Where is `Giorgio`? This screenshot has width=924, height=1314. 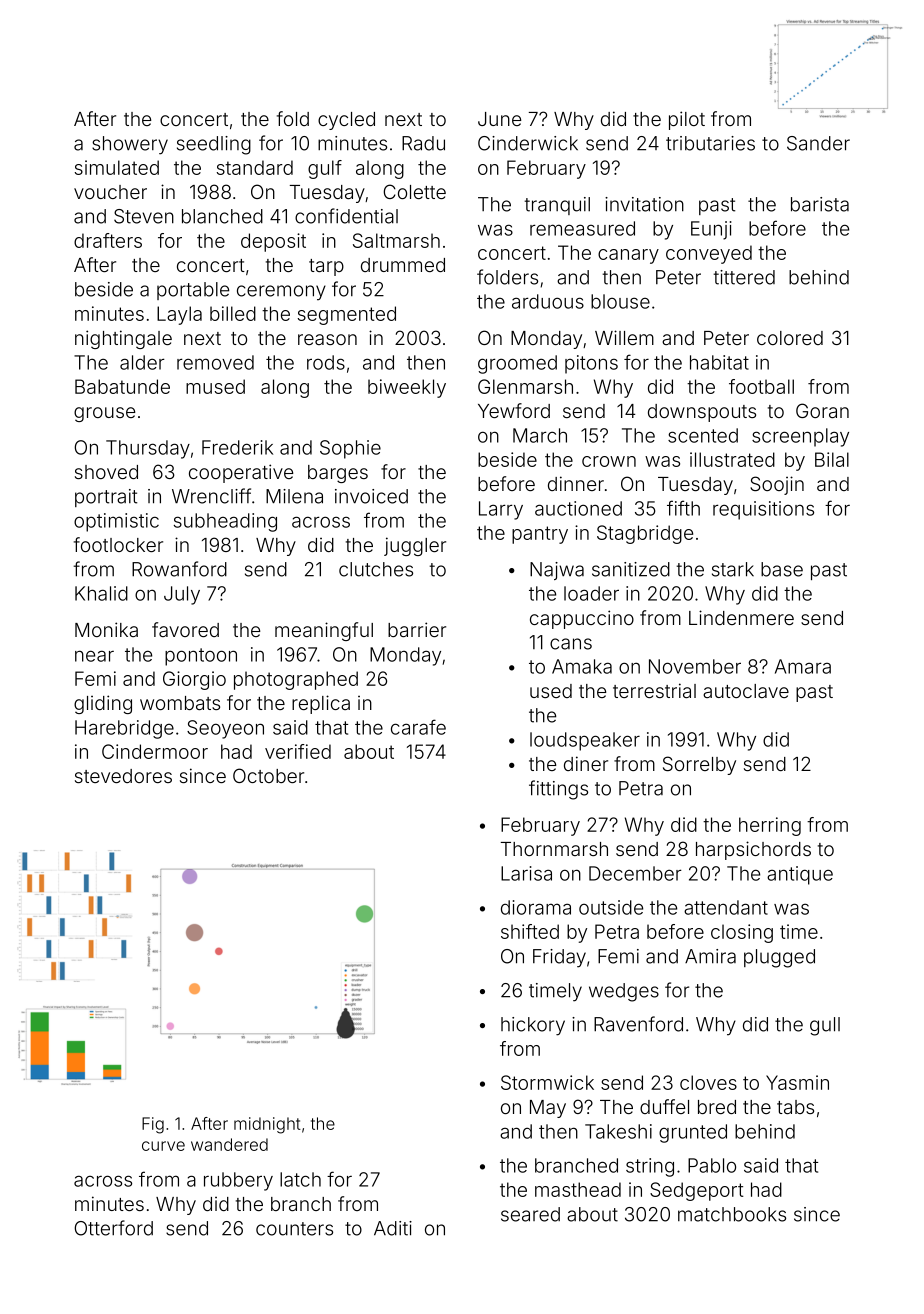 Giorgio is located at coordinates (194, 680).
